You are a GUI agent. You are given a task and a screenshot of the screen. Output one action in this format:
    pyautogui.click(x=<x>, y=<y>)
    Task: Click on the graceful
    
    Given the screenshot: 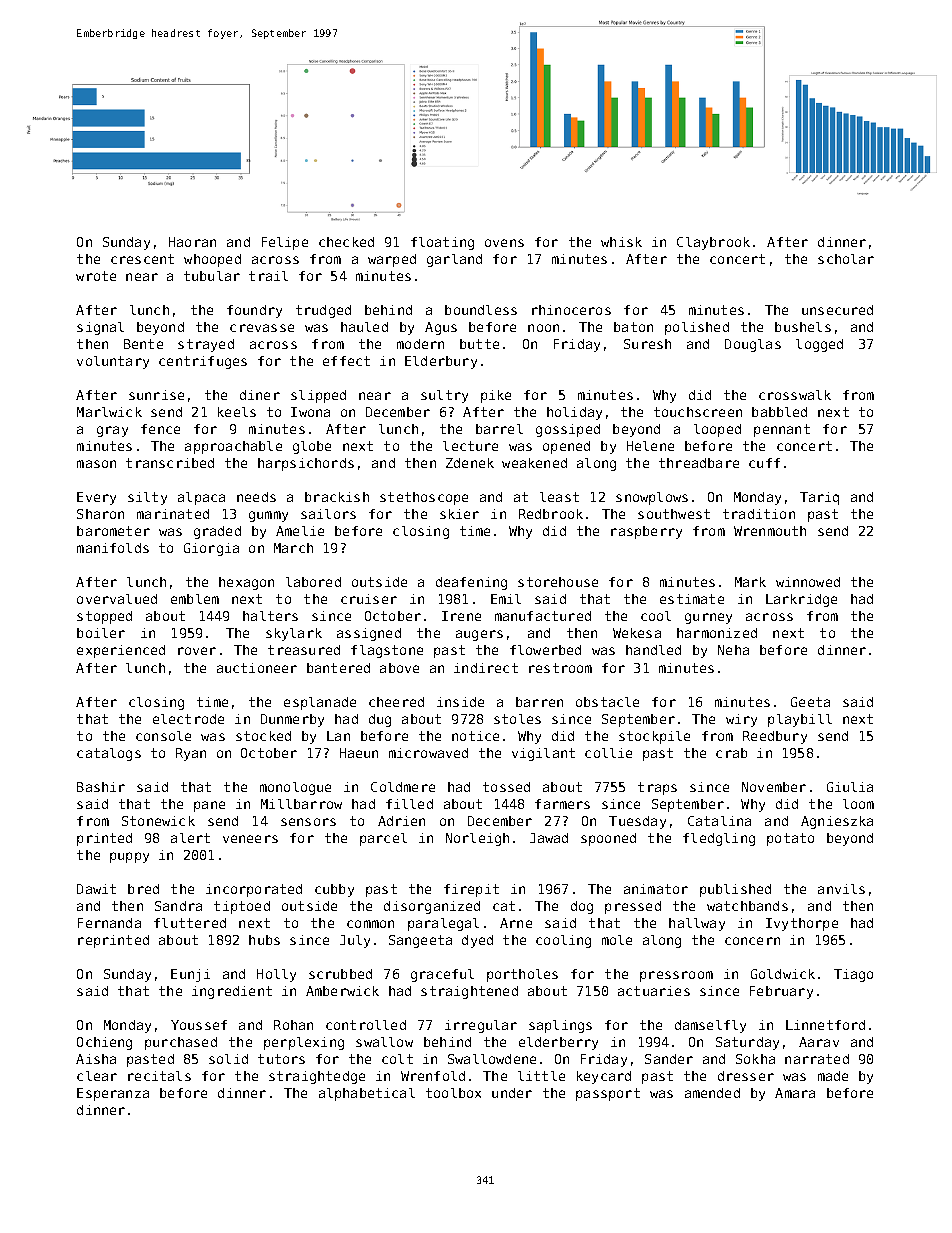 What is the action you would take?
    pyautogui.click(x=442, y=975)
